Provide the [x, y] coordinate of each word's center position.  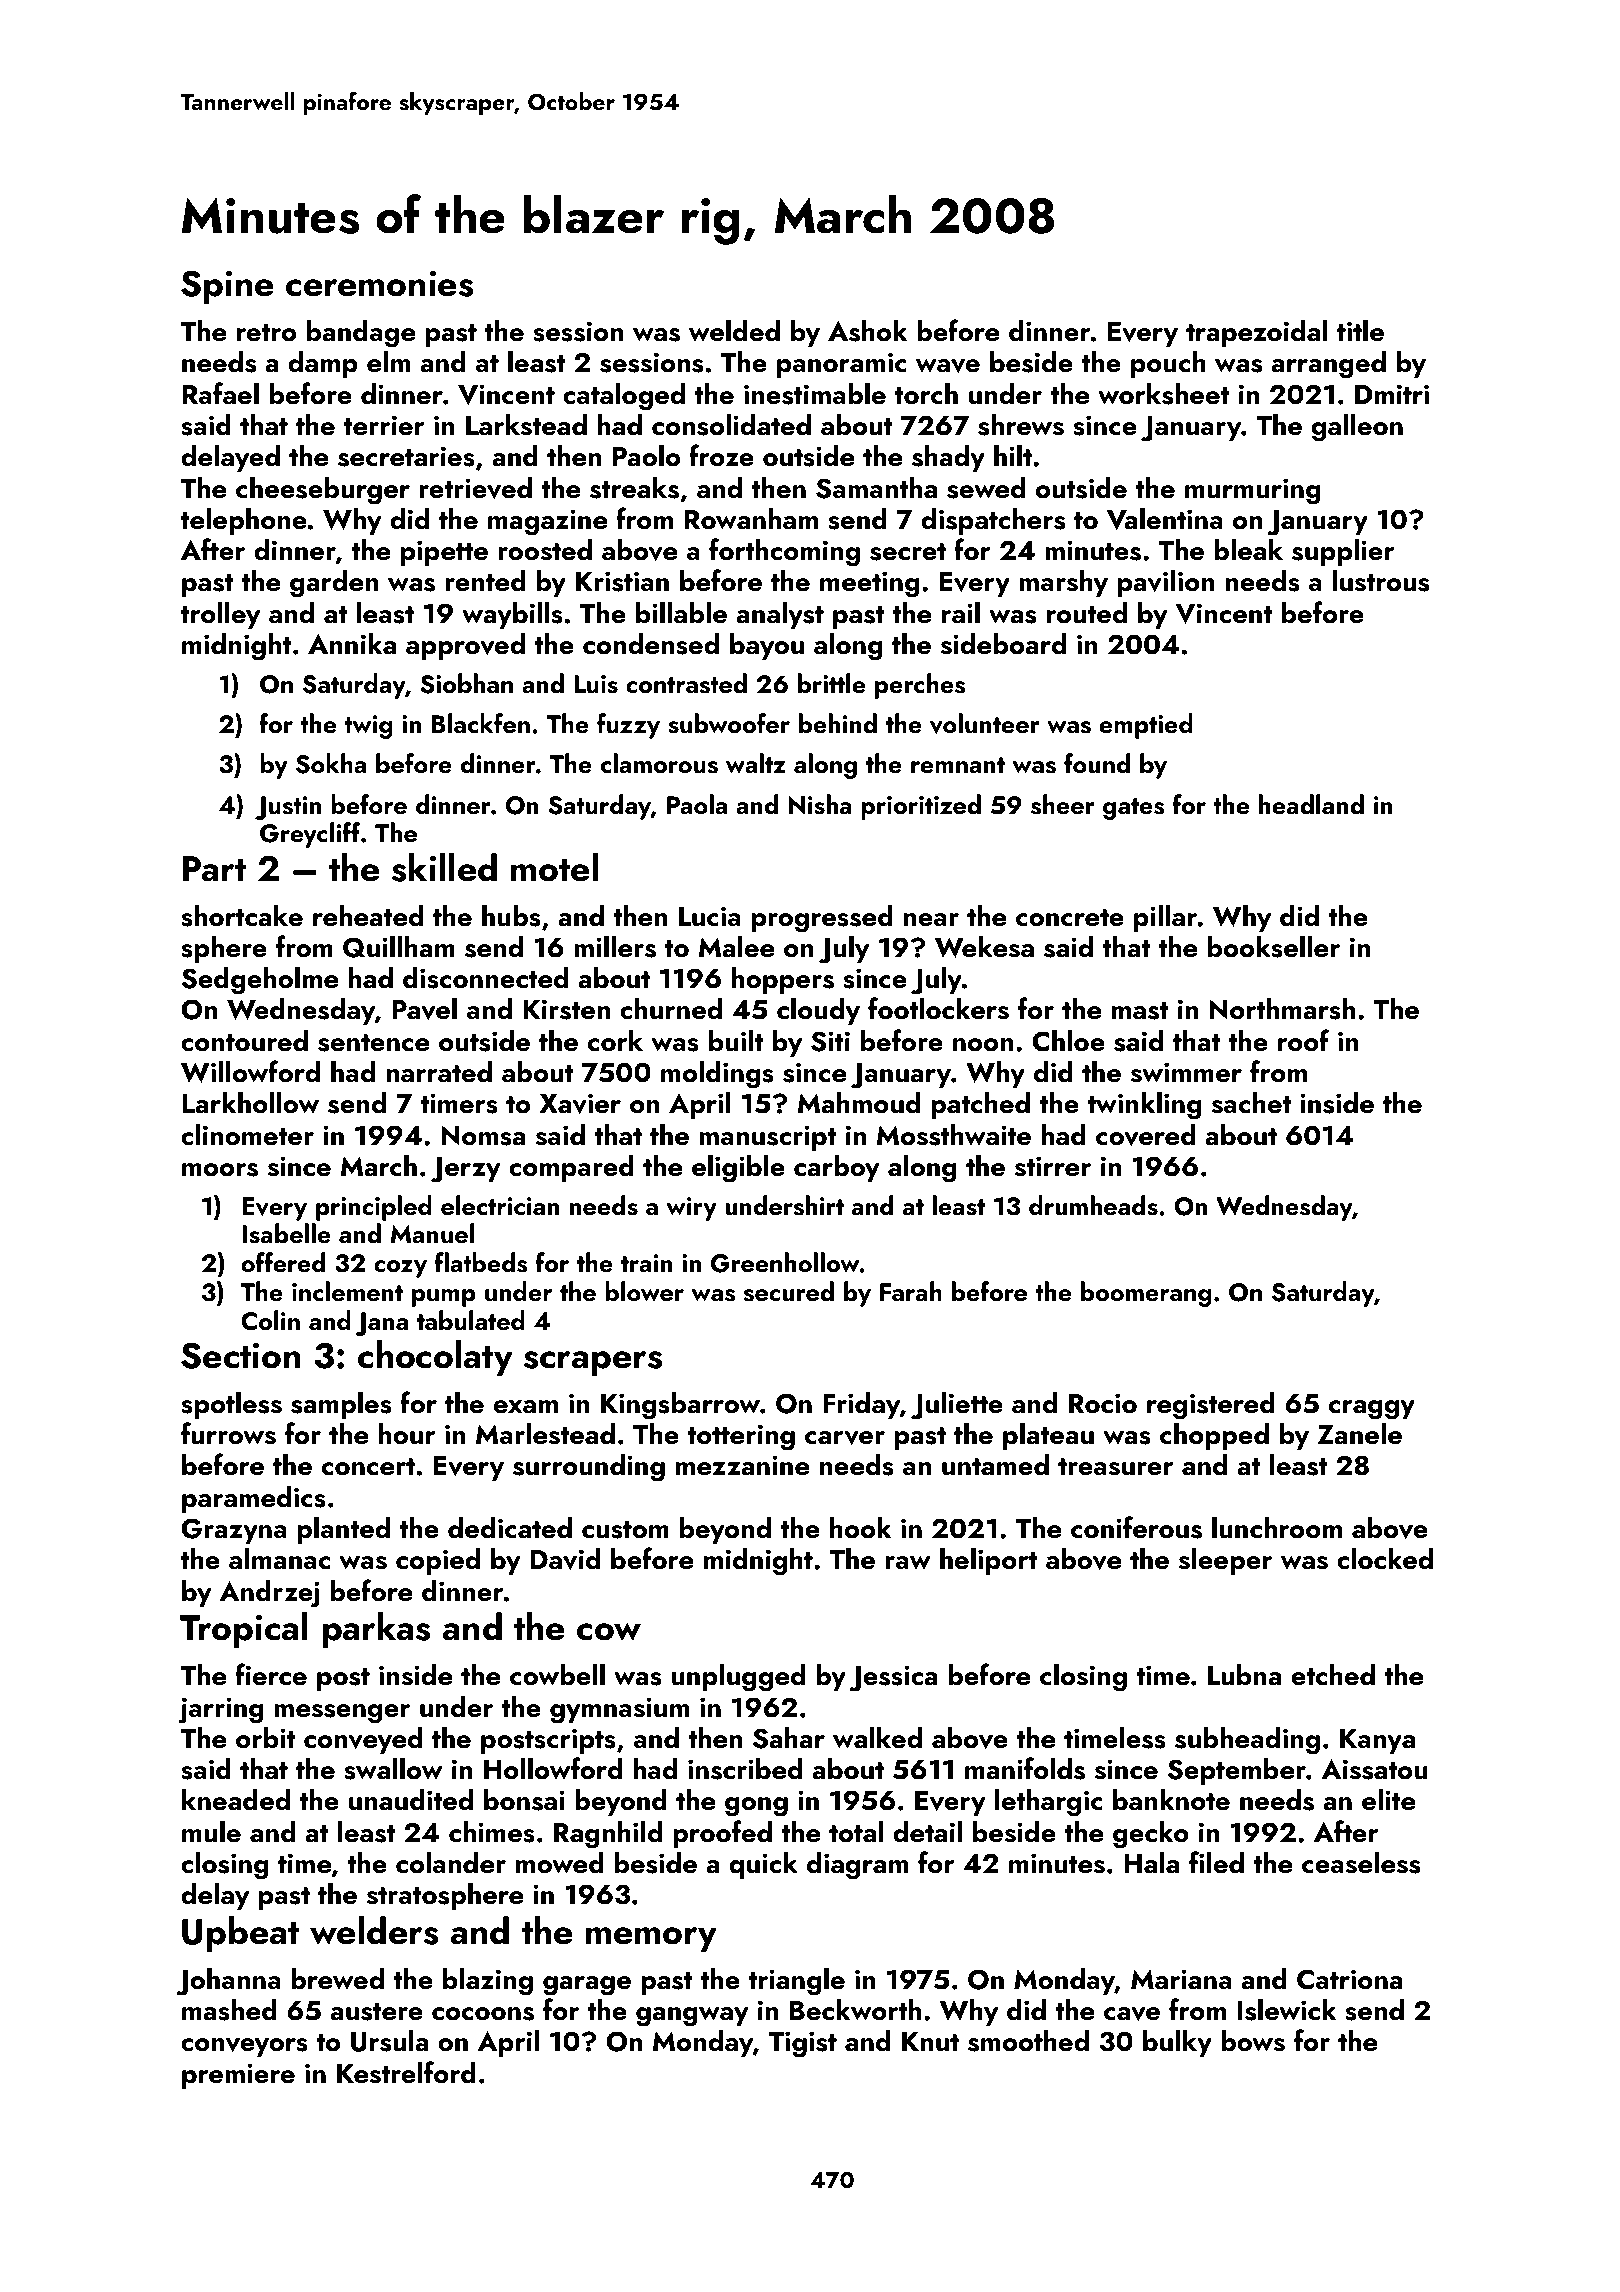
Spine [227, 287]
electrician [500, 1205]
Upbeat [240, 1934]
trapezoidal [1257, 333]
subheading [1247, 1741]
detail [927, 1832]
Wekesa [984, 947]
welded [734, 331]
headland [1311, 804]
